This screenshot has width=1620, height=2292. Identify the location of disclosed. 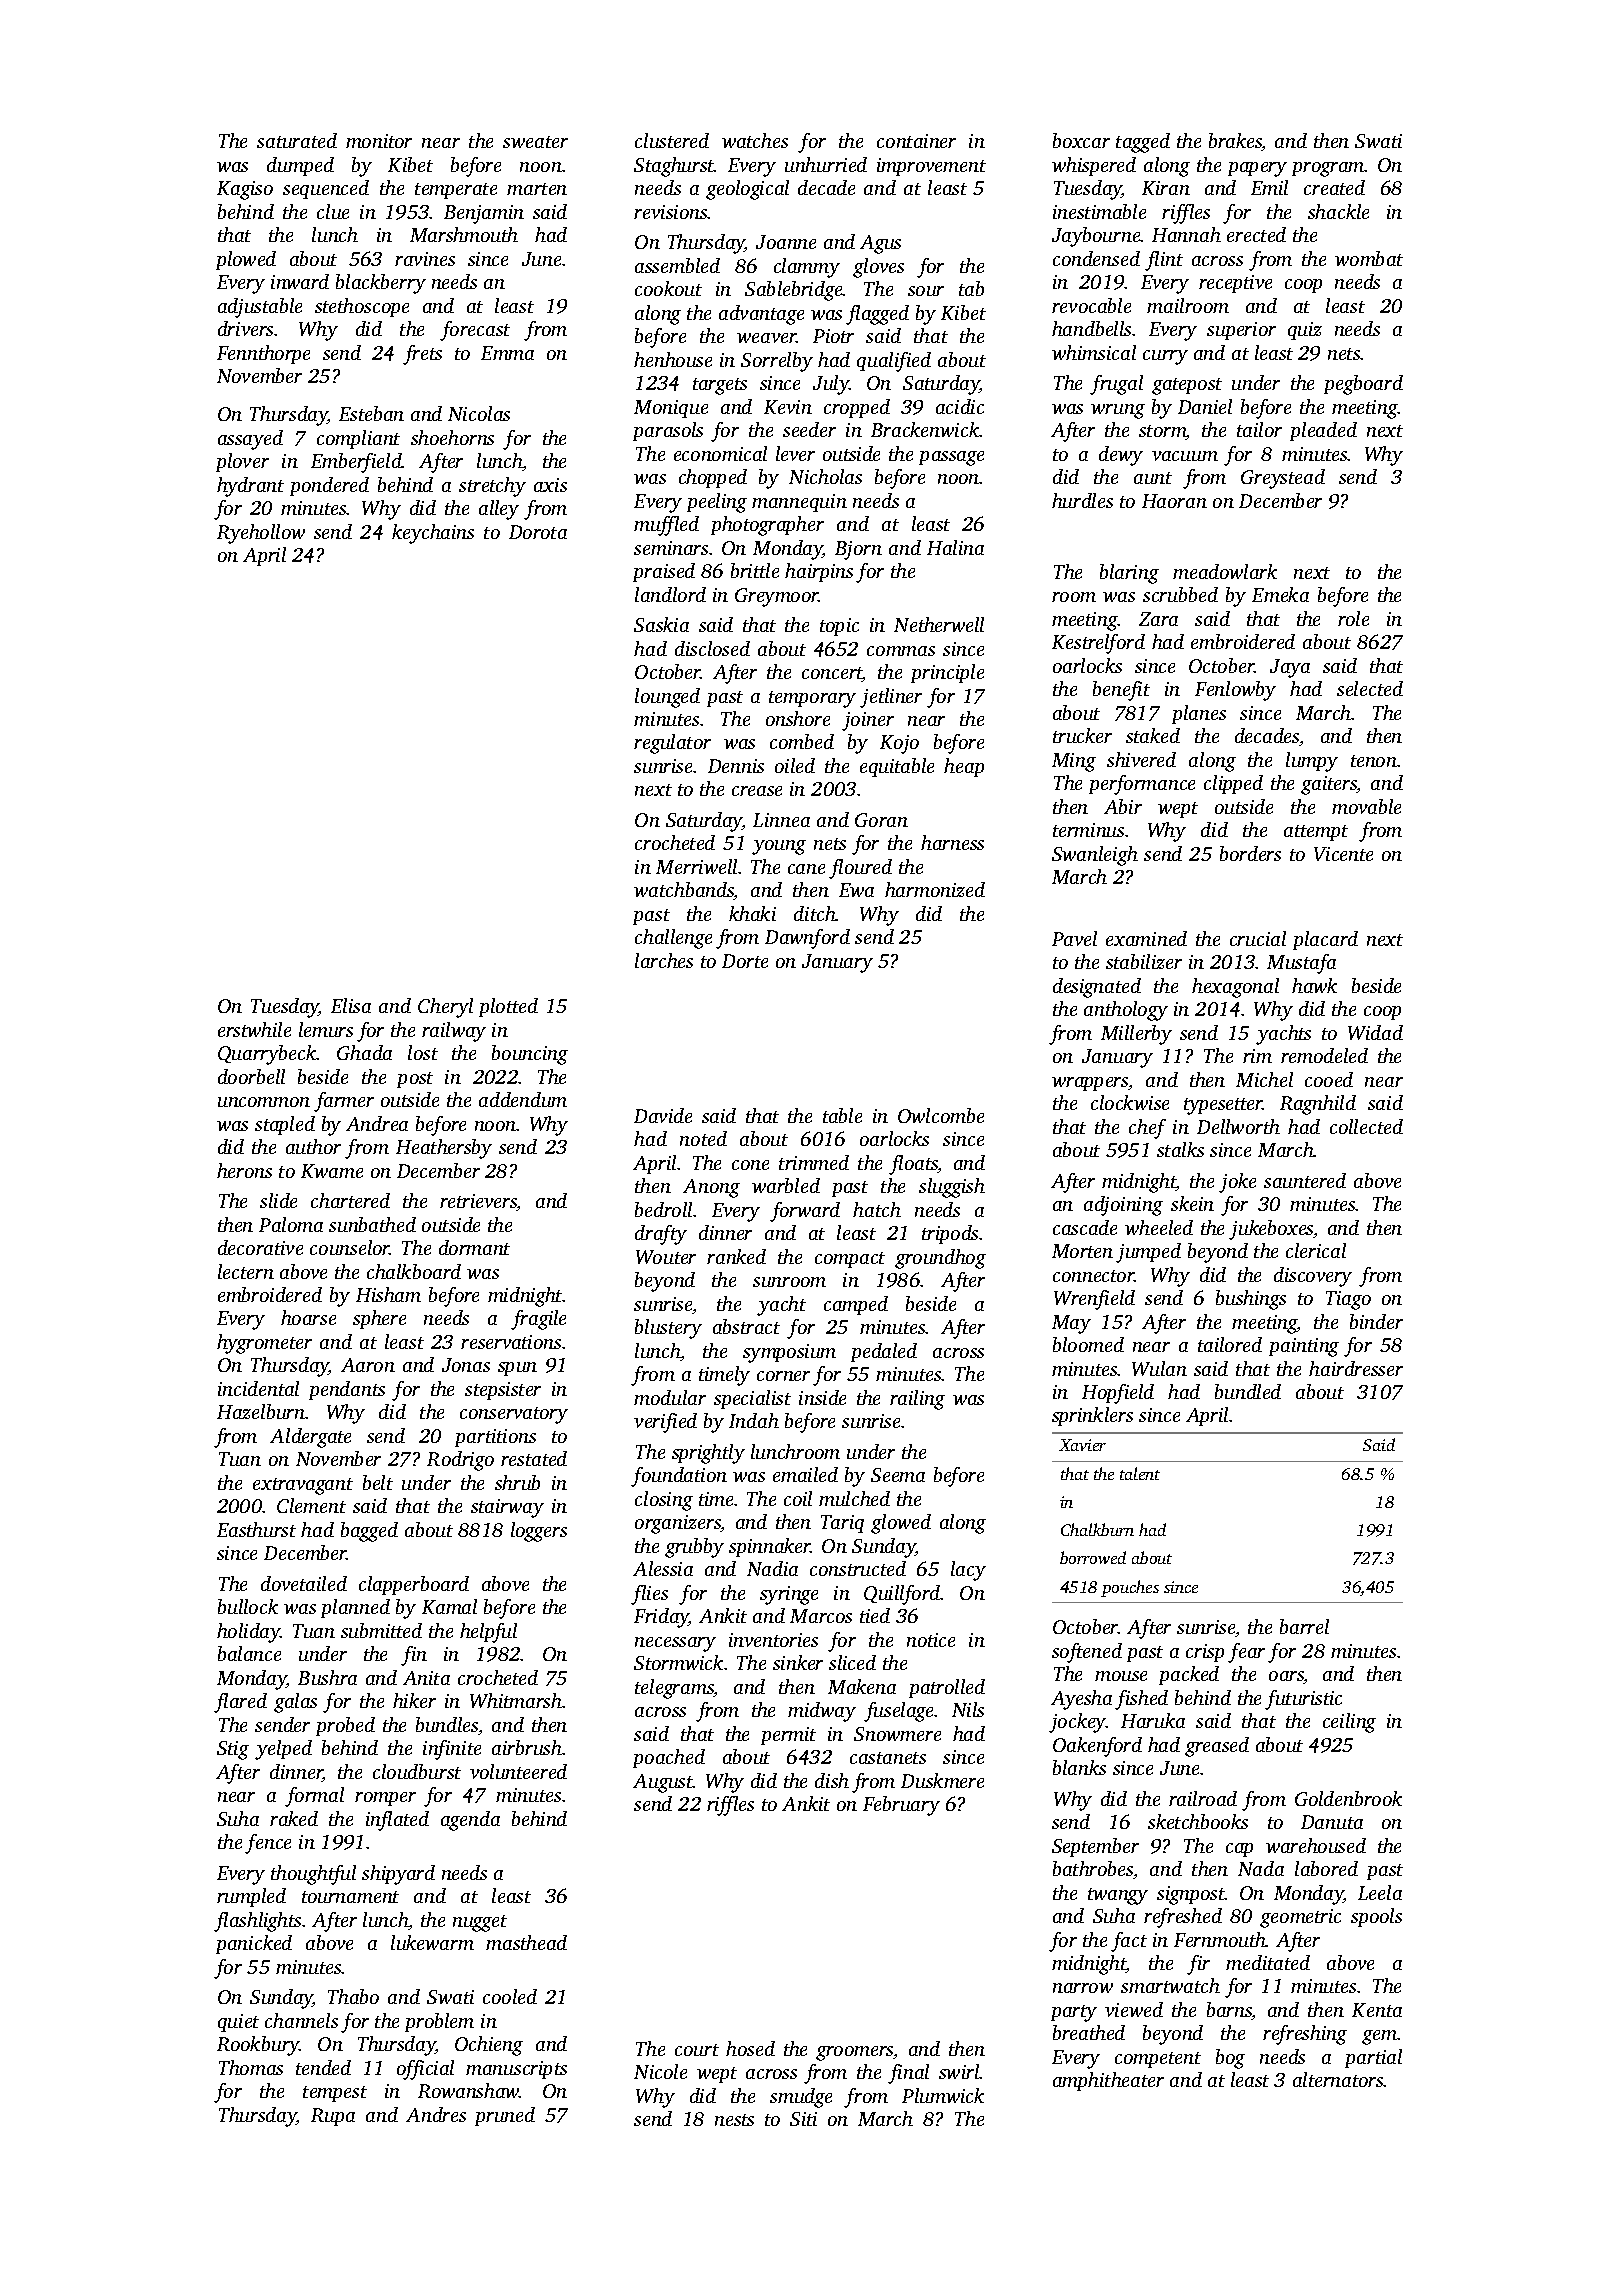
(712, 648).
